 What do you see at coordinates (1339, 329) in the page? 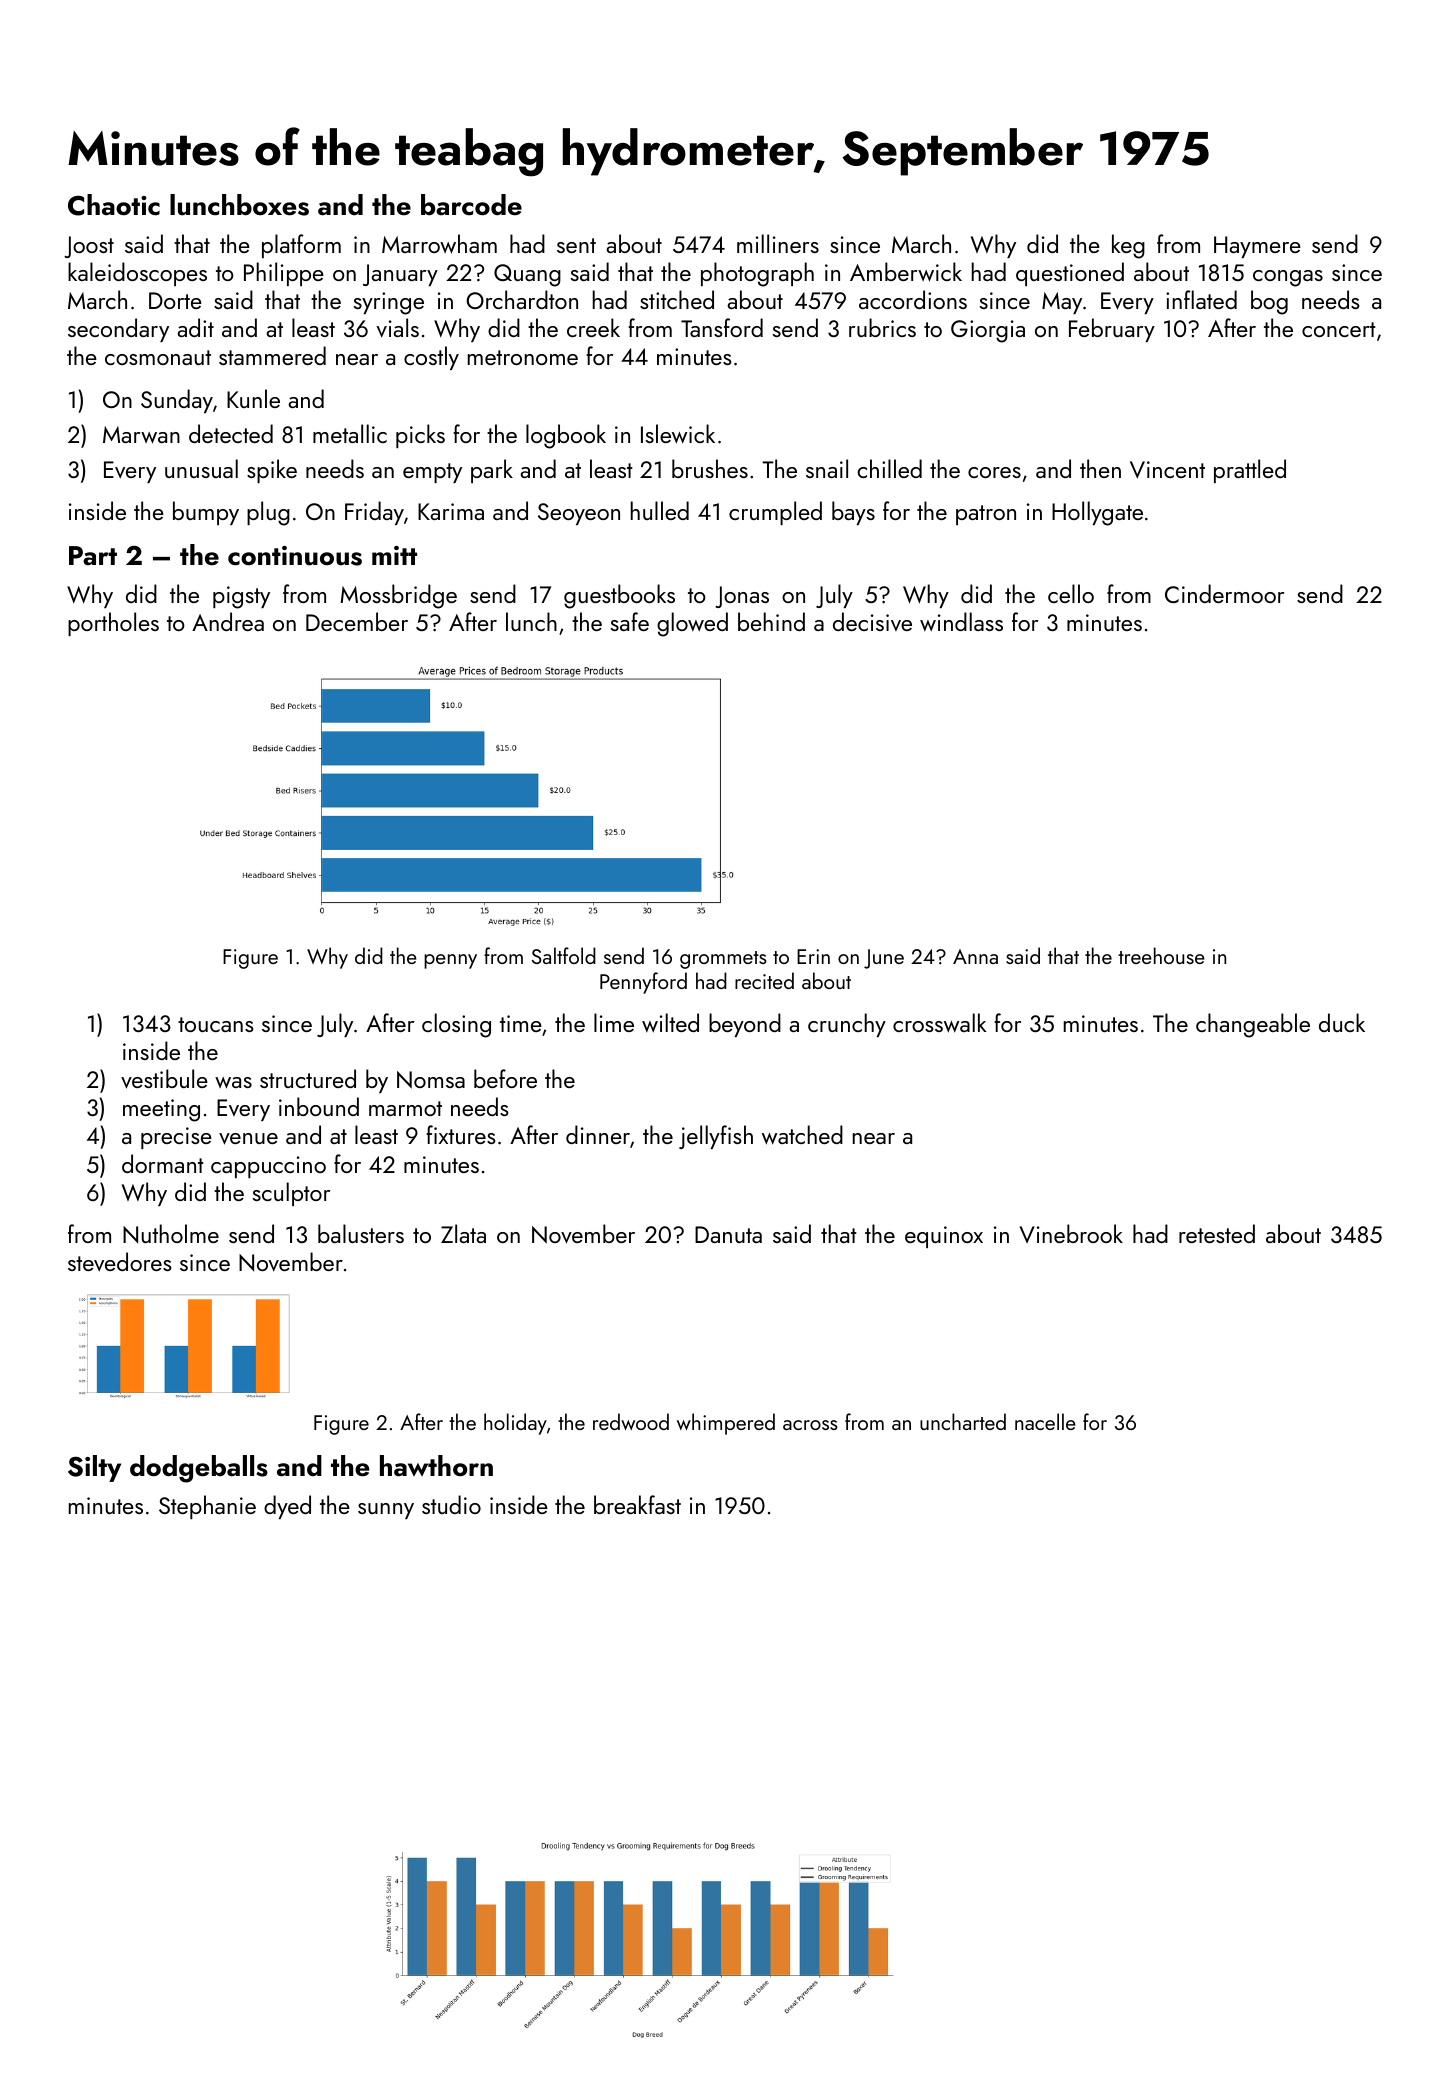
I see `concert` at bounding box center [1339, 329].
